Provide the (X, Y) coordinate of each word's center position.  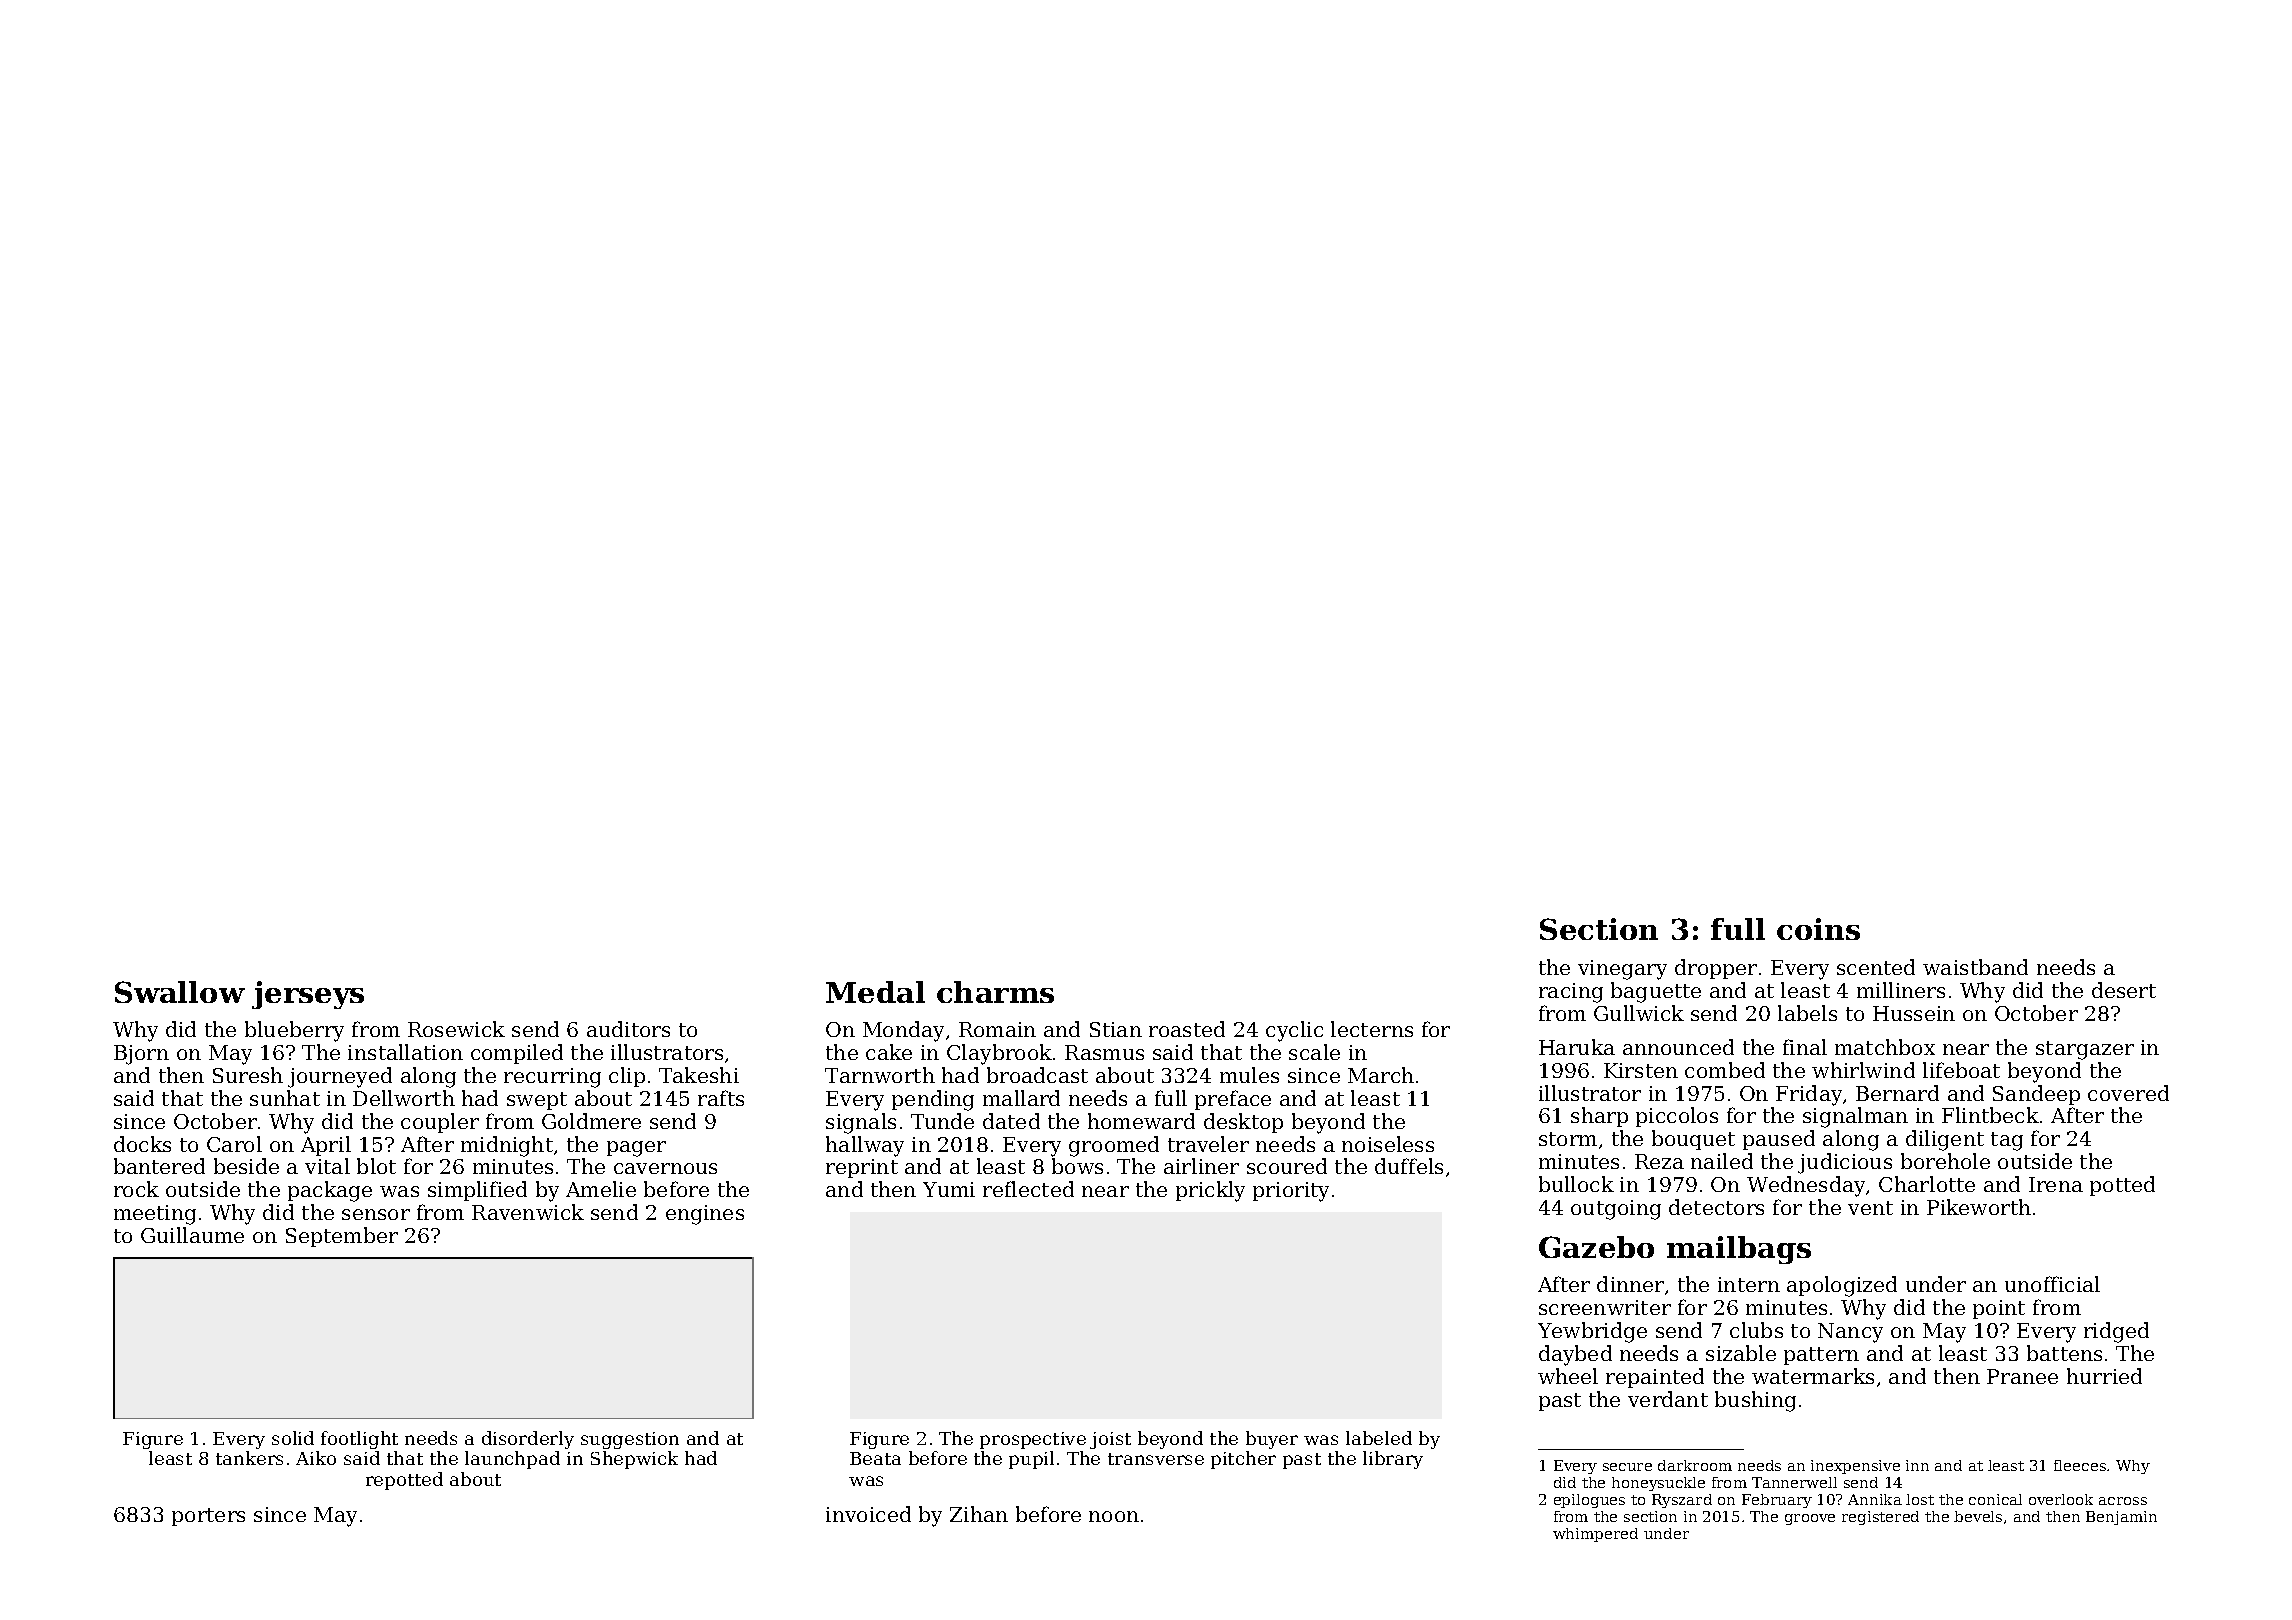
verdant (1668, 1399)
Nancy (1850, 1333)
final (1805, 1047)
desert (2124, 990)
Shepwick (634, 1460)
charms (995, 992)
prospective (1033, 1440)
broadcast (1037, 1075)
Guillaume (192, 1235)
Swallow (180, 992)
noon (1114, 1516)
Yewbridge (1592, 1332)
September (342, 1237)
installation (405, 1052)
